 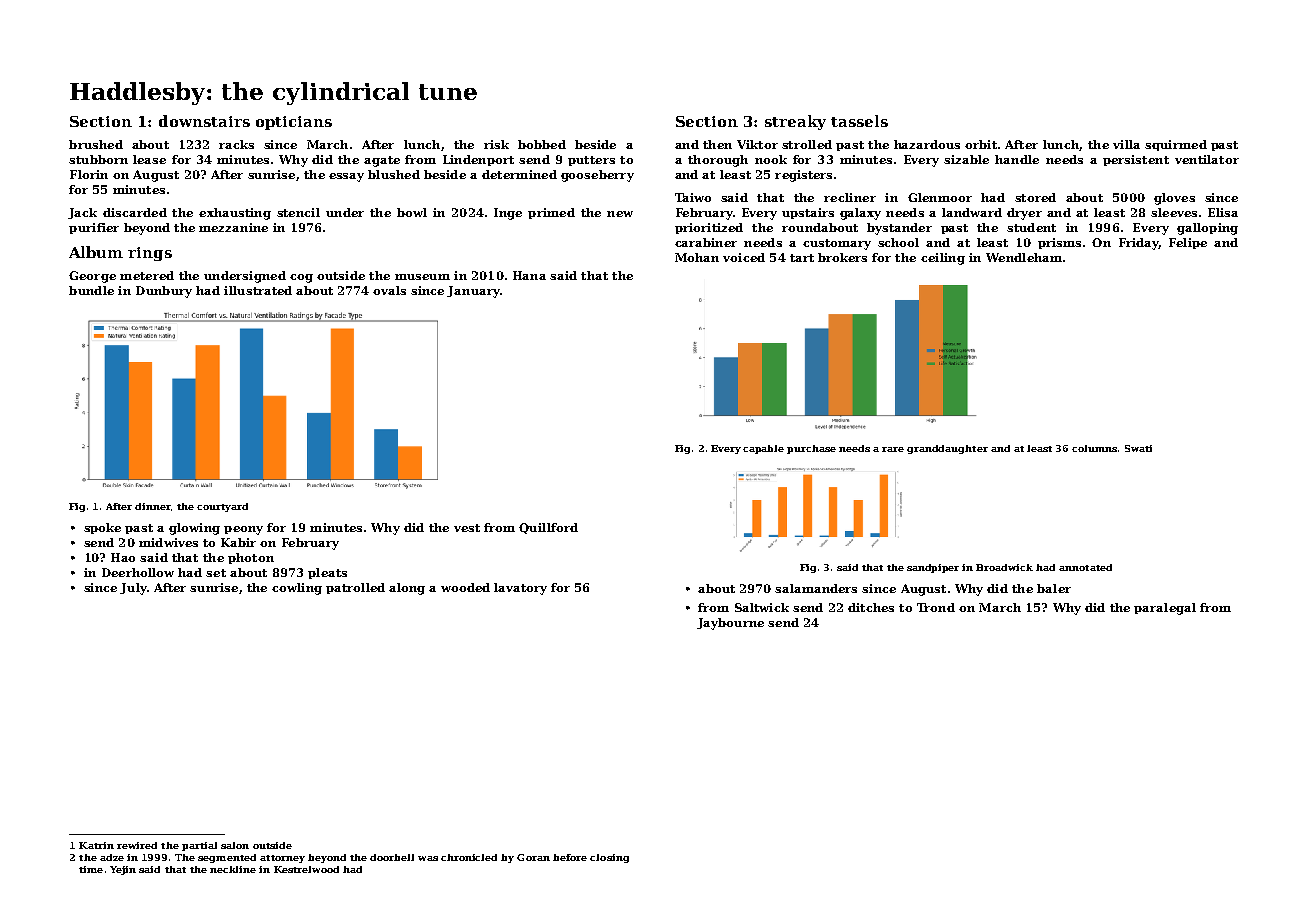 I want to click on was, so click(x=428, y=858).
